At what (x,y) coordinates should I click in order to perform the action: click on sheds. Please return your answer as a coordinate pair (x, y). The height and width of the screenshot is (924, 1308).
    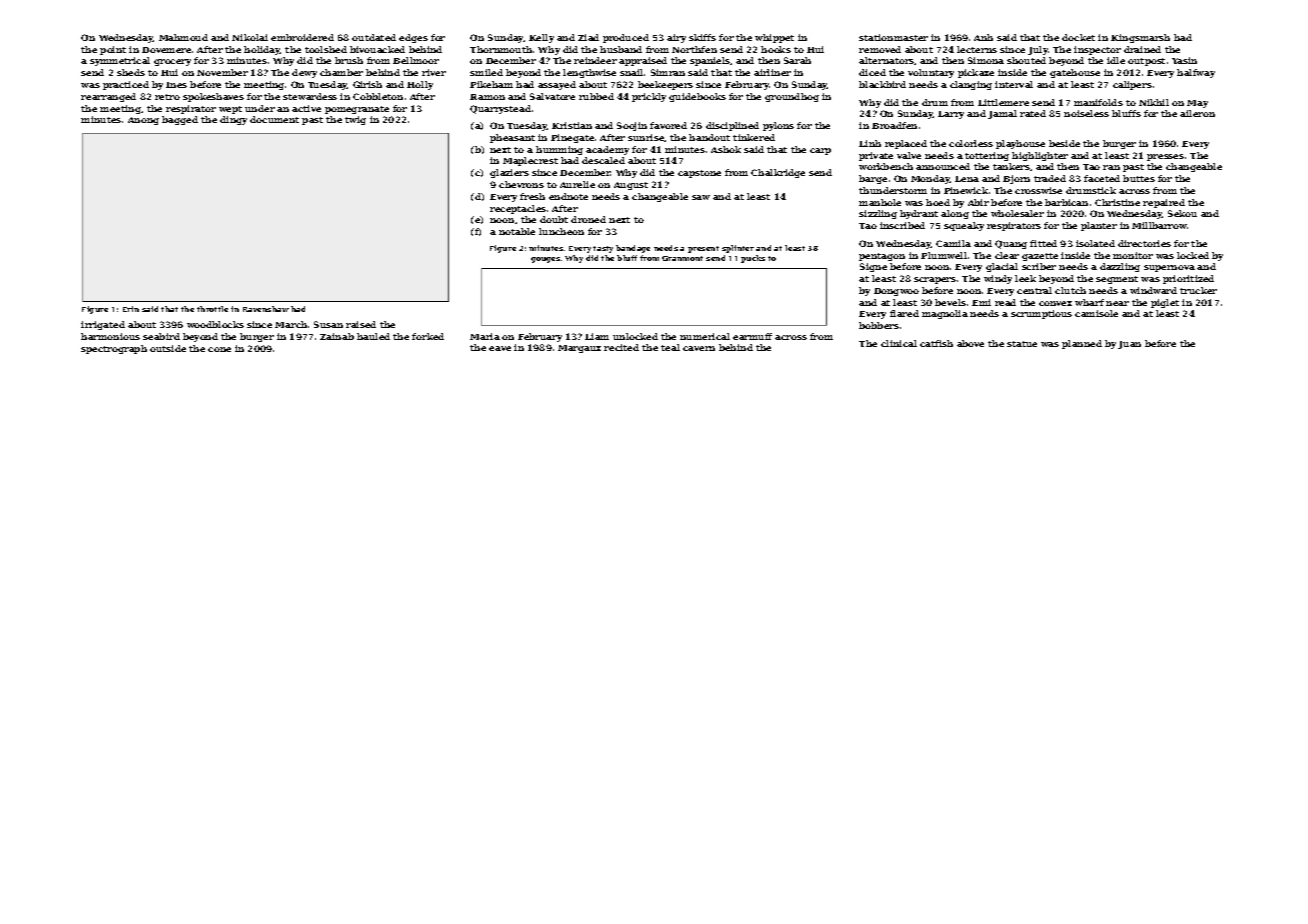
    Looking at the image, I should click on (131, 72).
